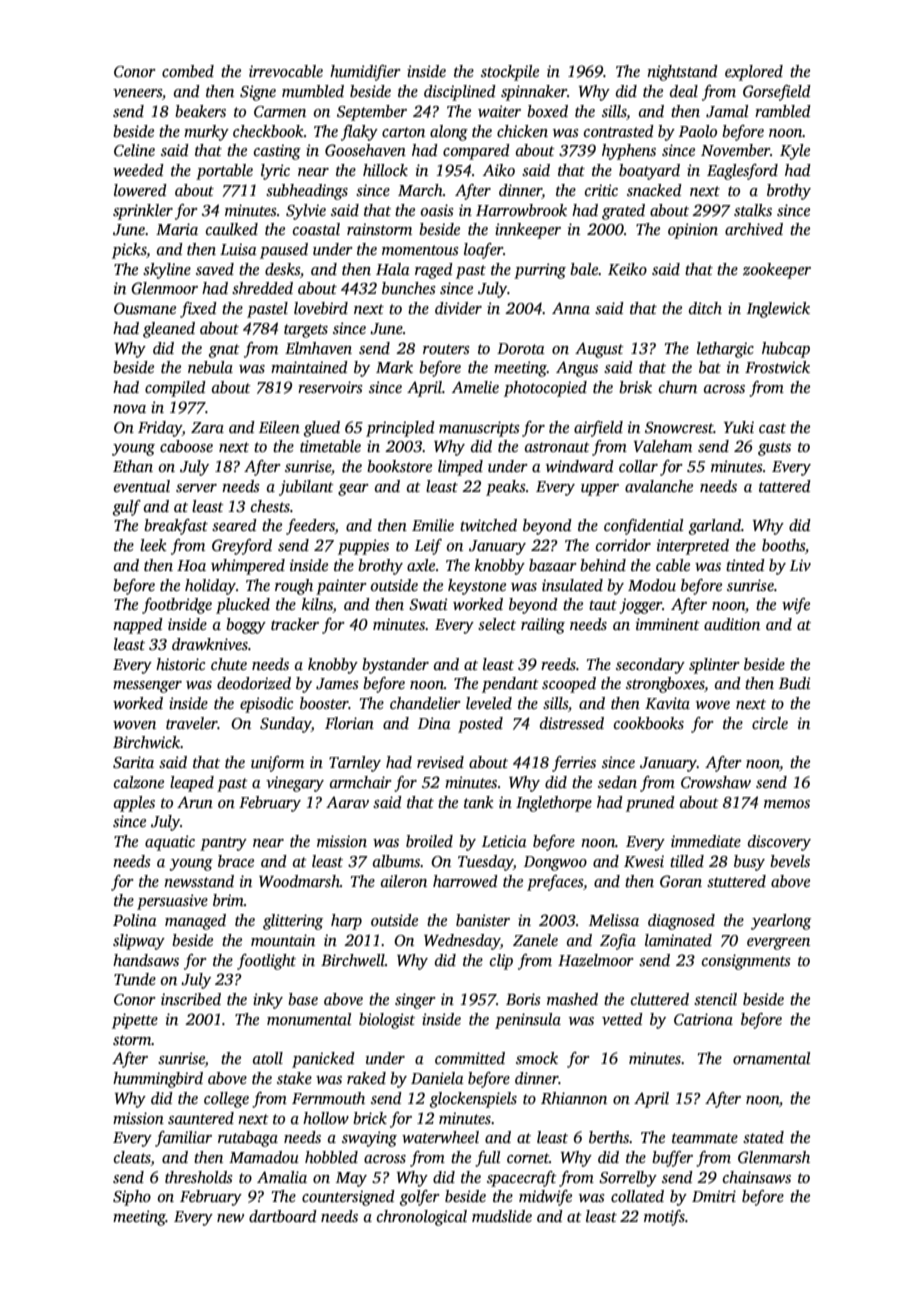 The image size is (924, 1308). What do you see at coordinates (682, 73) in the screenshot?
I see `nightstand` at bounding box center [682, 73].
